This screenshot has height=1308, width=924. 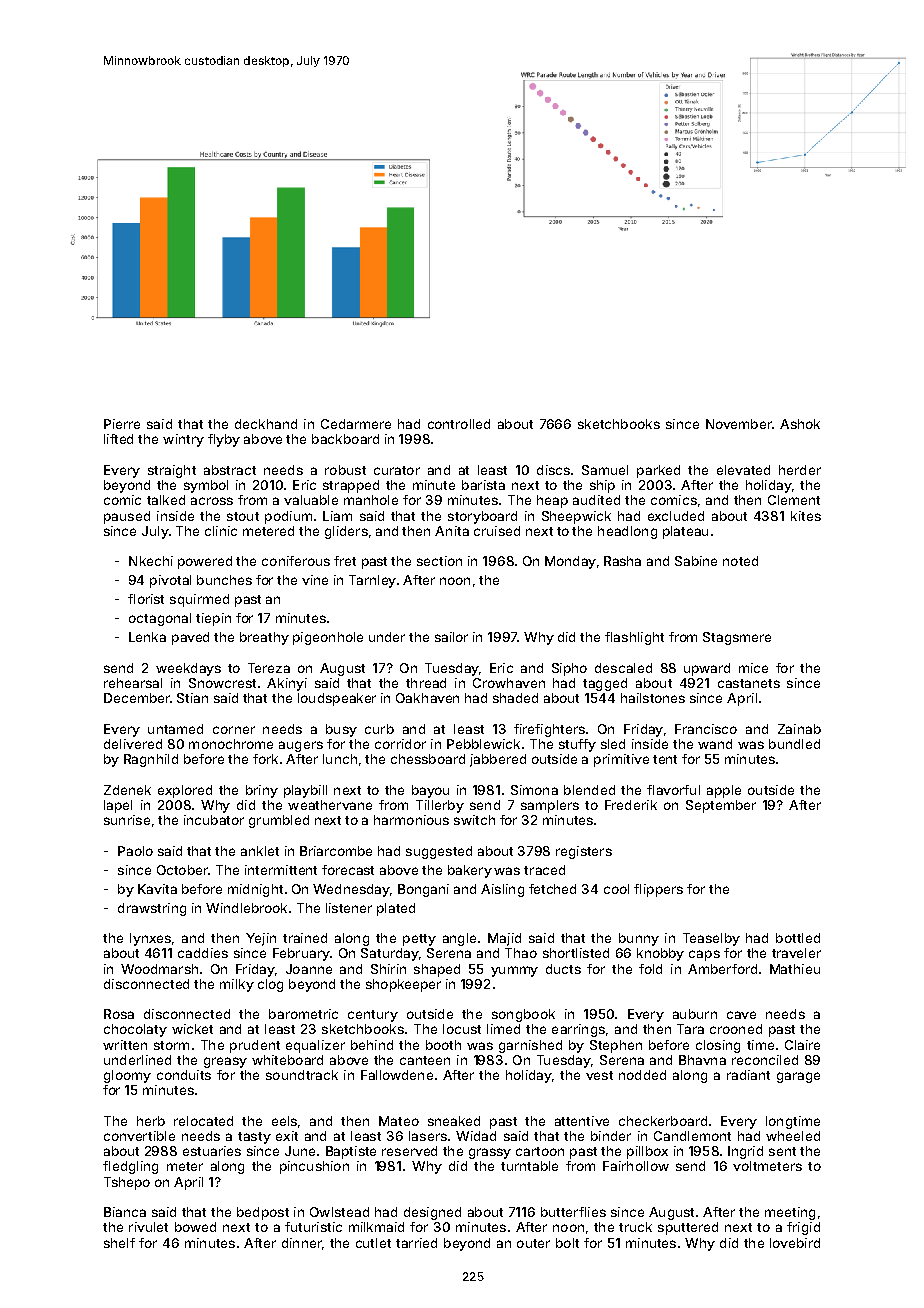 I want to click on Tshepo, so click(x=127, y=1183).
